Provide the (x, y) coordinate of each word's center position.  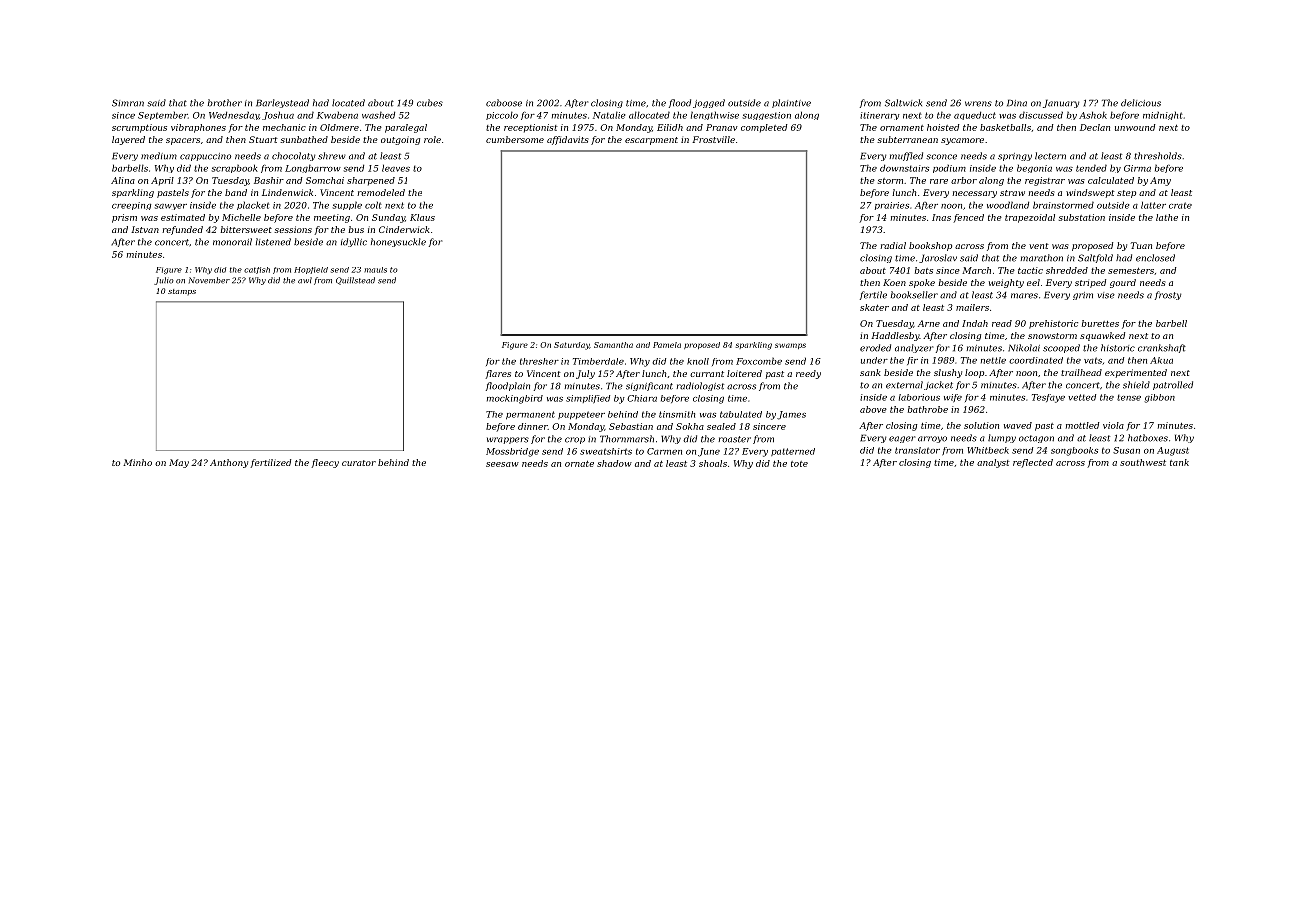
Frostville (713, 139)
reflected (1033, 463)
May (179, 463)
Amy (1160, 181)
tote (799, 464)
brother (225, 103)
